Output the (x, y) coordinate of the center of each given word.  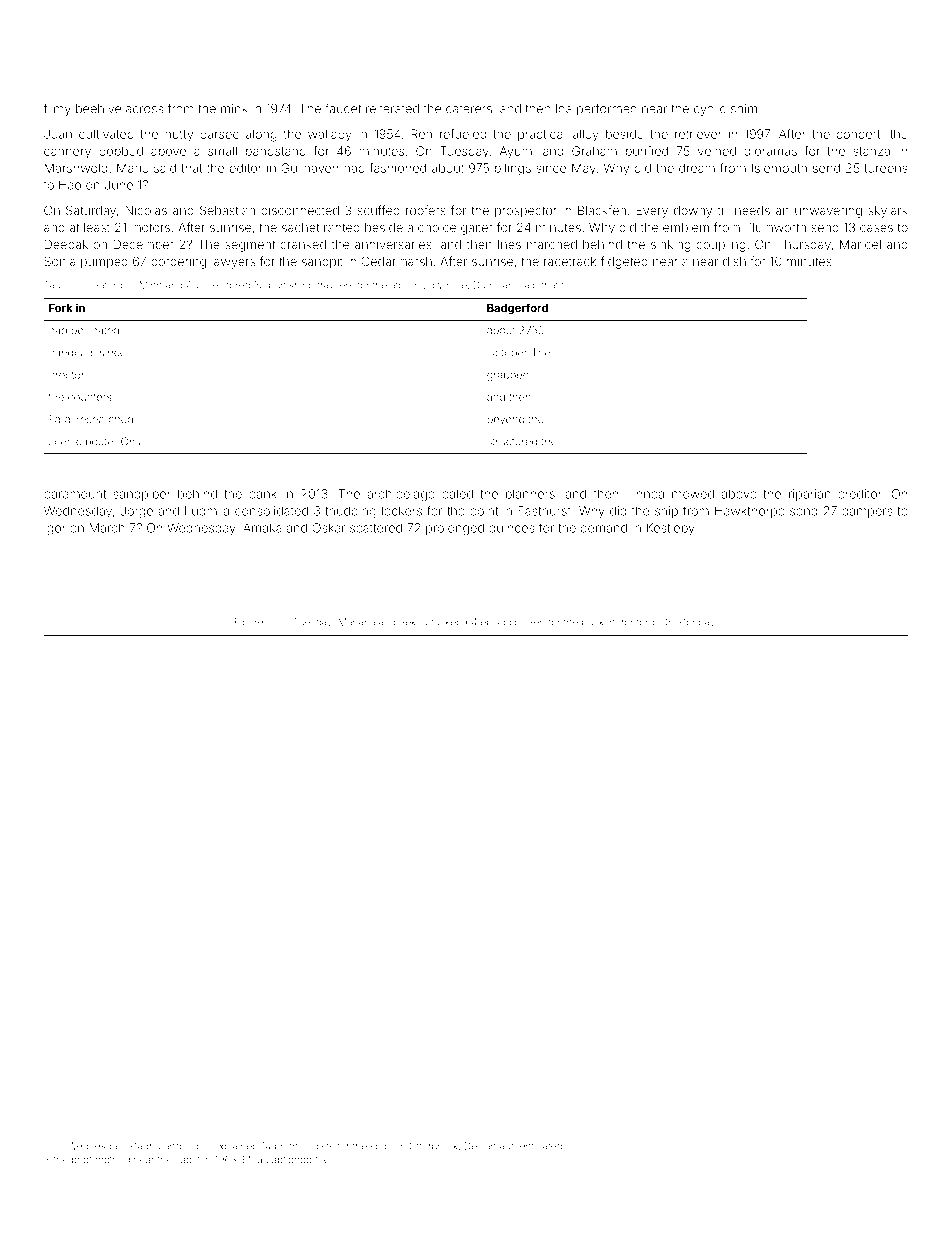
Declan (480, 1146)
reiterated (392, 109)
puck (593, 623)
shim (744, 109)
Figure (249, 623)
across (144, 110)
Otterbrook (433, 1146)
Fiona (197, 1146)
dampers (867, 512)
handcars (72, 352)
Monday (696, 623)
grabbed (508, 376)
